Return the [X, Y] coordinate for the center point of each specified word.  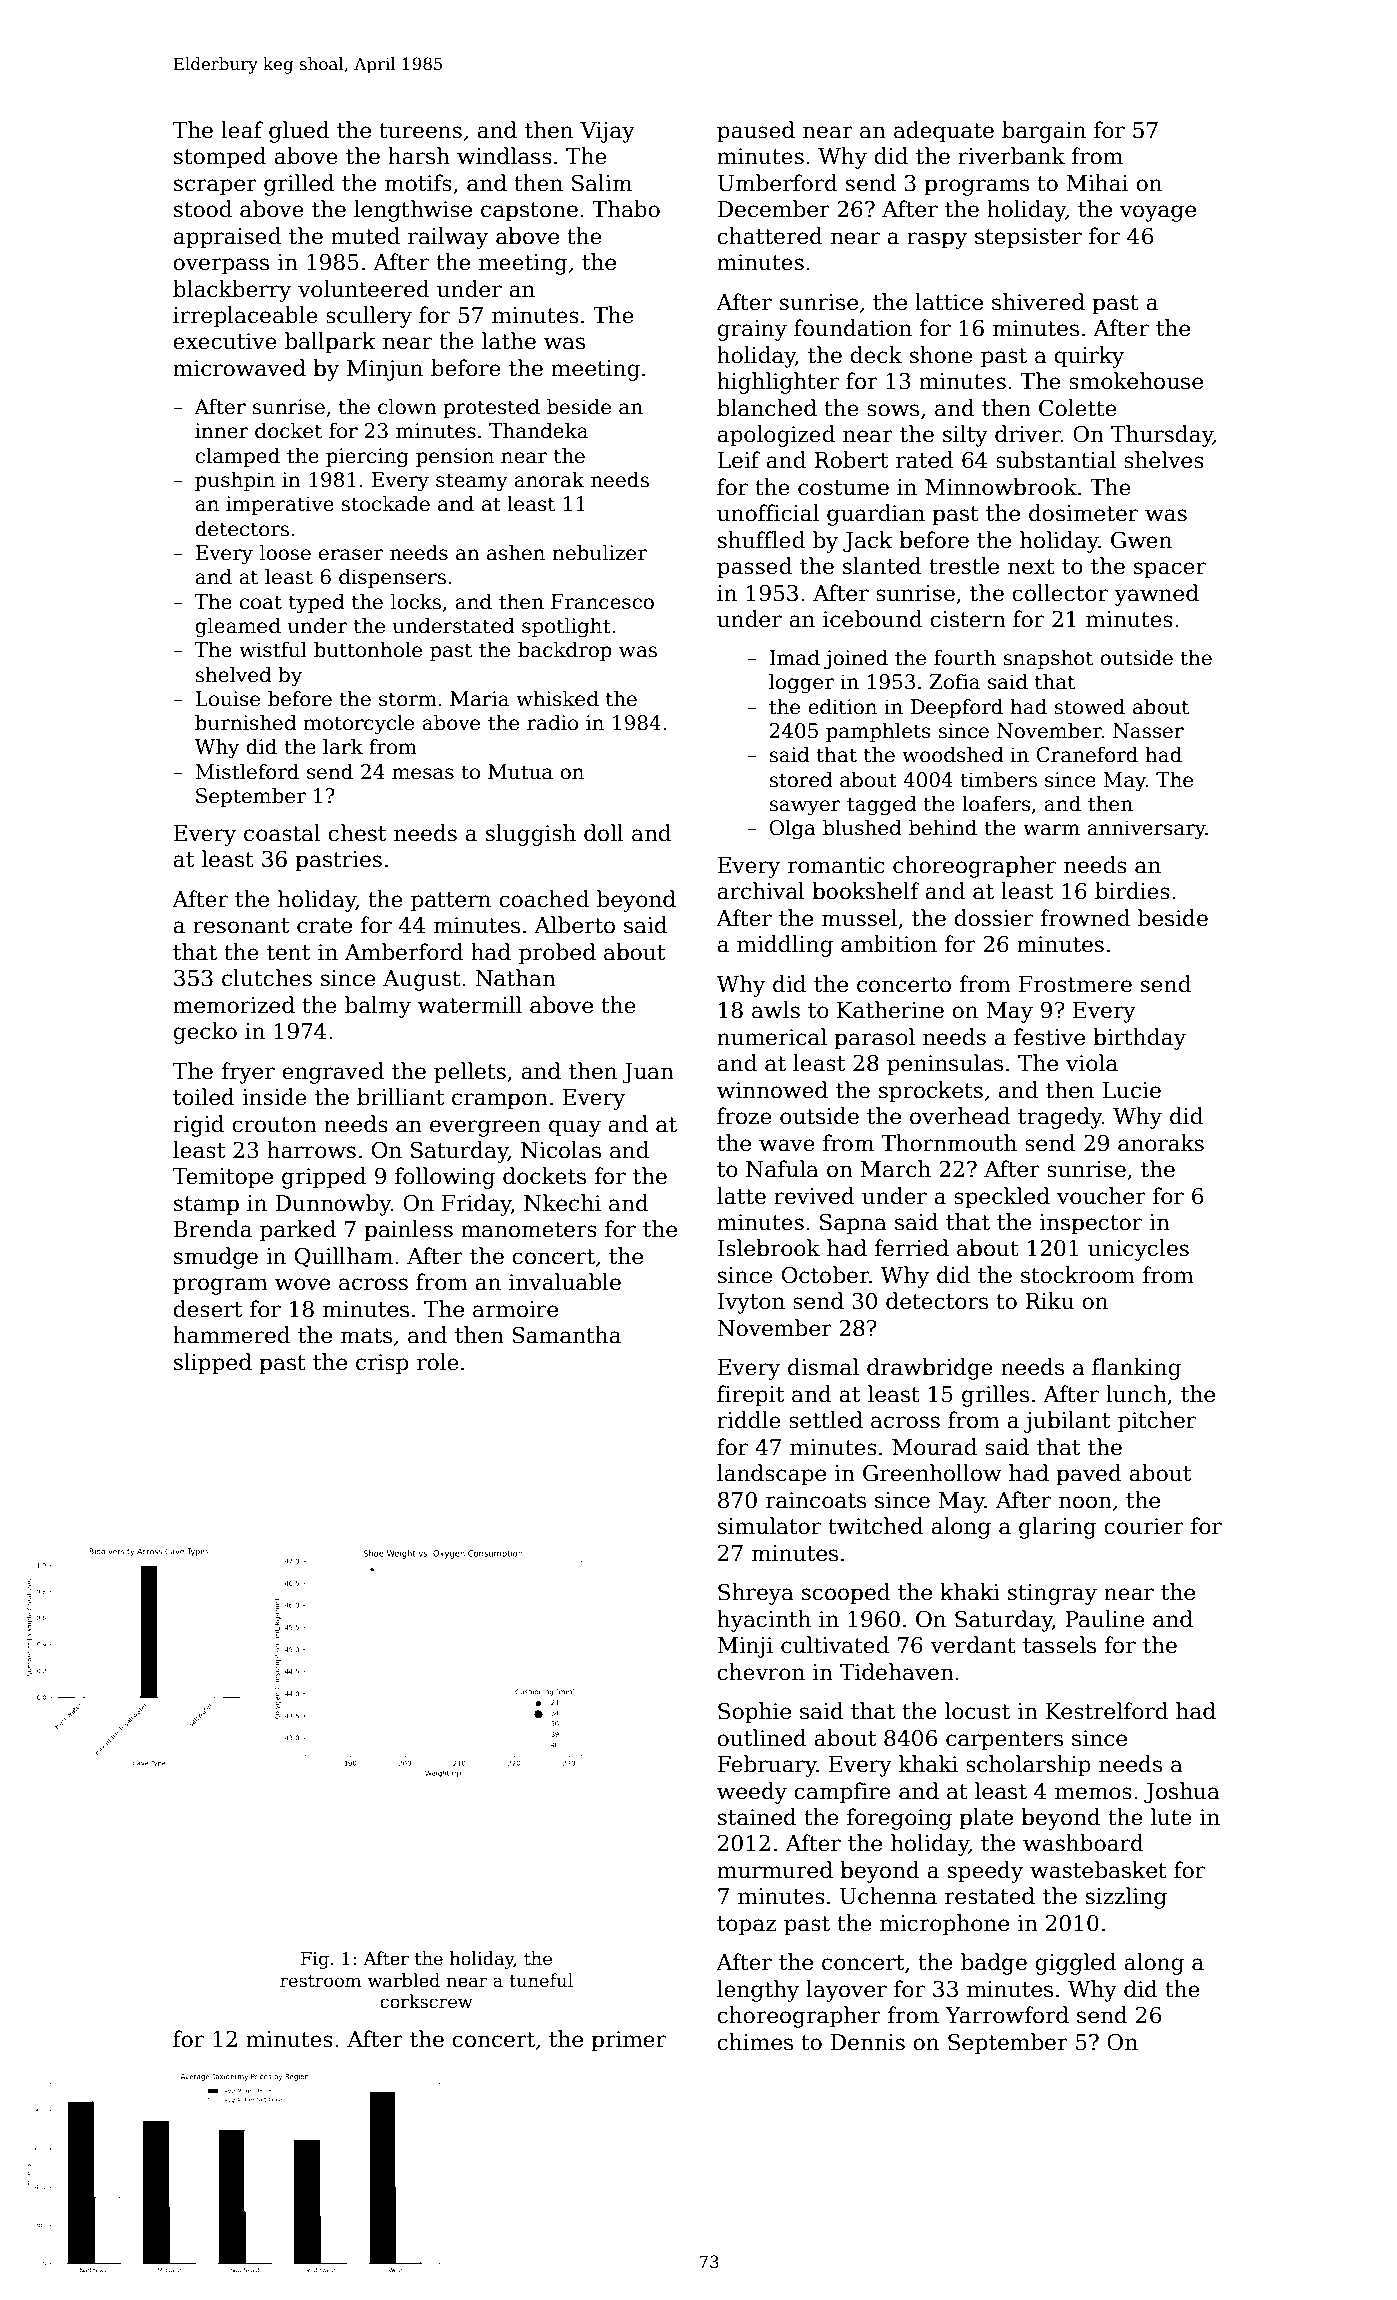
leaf [242, 130]
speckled [1002, 1198]
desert [207, 1309]
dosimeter [1083, 513]
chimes [755, 2042]
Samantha [567, 1335]
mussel [859, 918]
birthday [1139, 1039]
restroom [320, 1981]
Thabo [626, 209]
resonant [241, 926]
